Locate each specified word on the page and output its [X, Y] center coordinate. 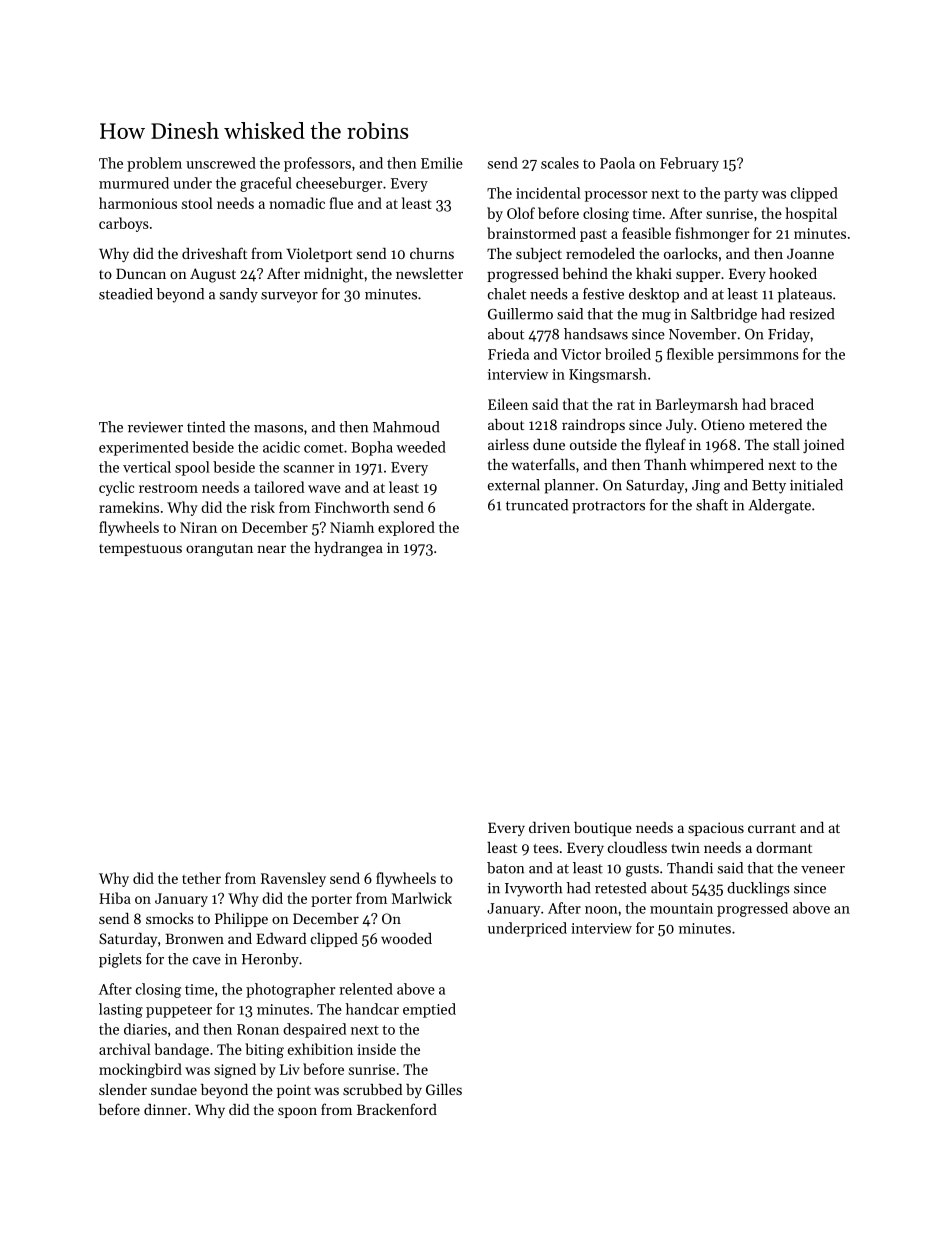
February [689, 164]
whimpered [727, 466]
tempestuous [140, 550]
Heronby [270, 960]
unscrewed [221, 163]
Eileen [508, 404]
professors [317, 164]
